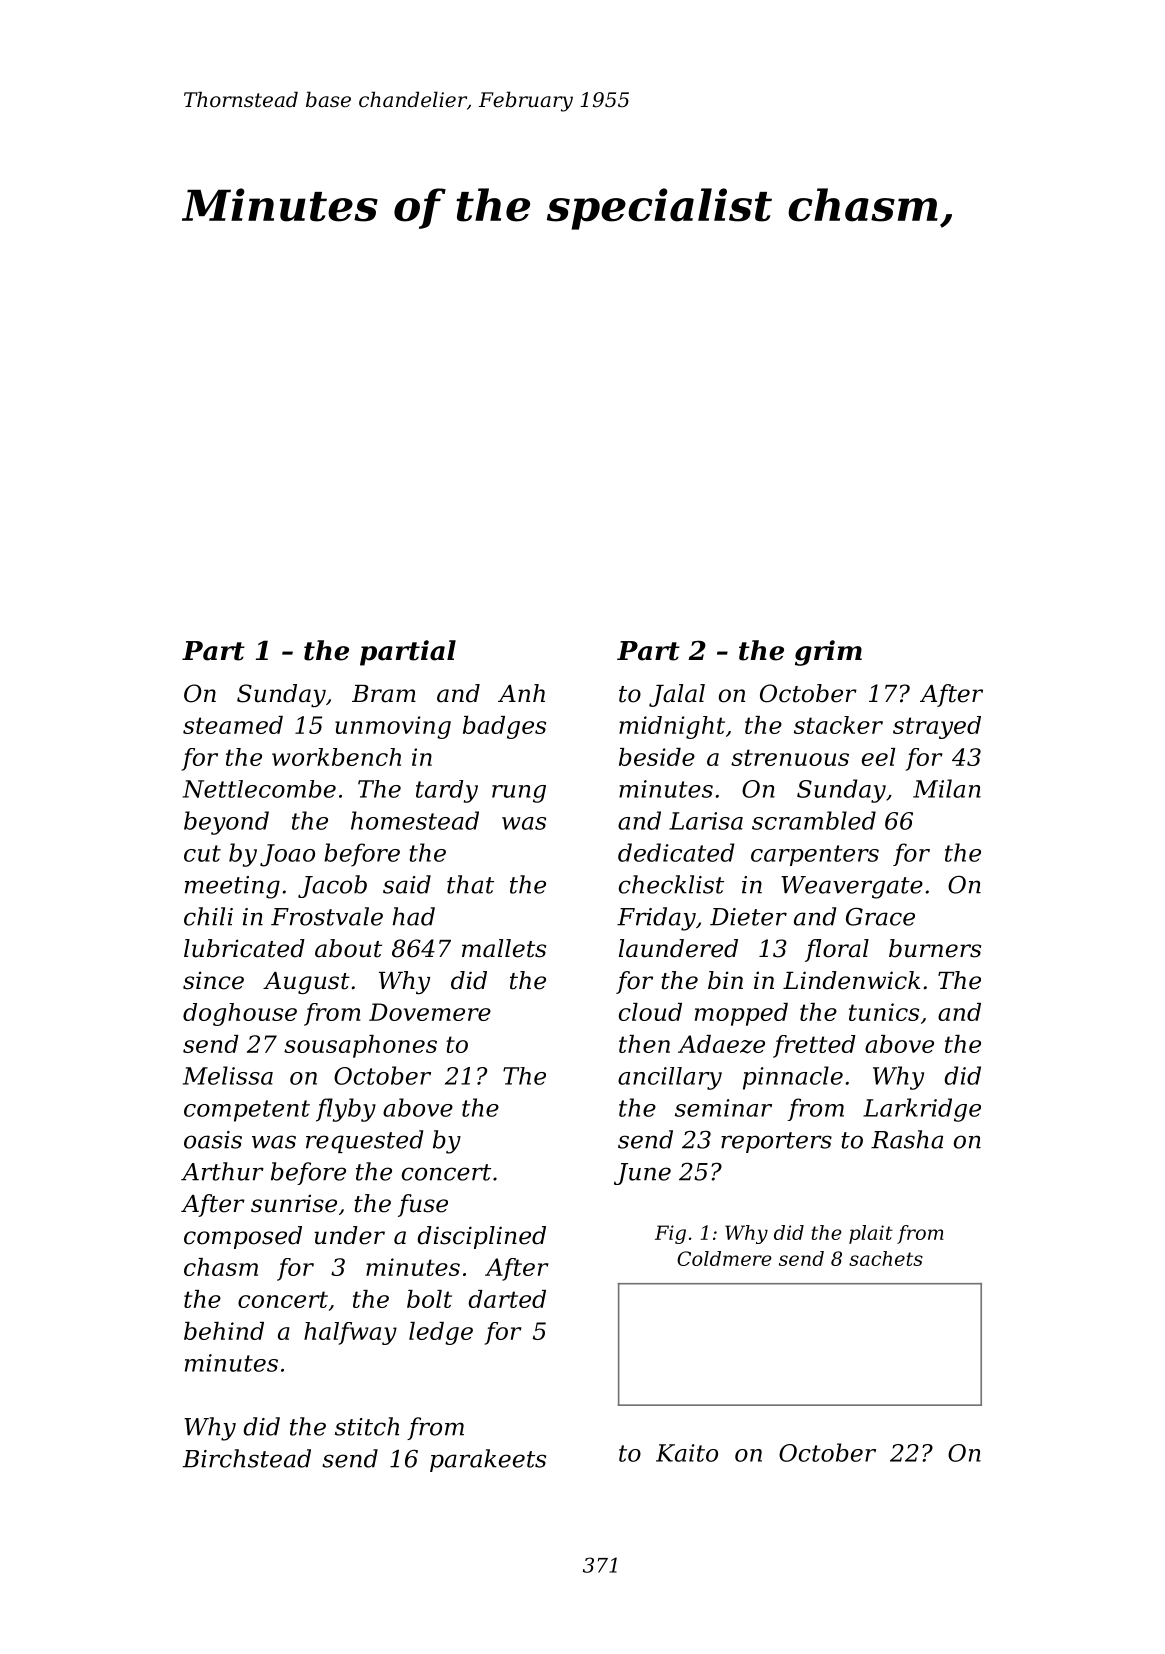 Image resolution: width=1165 pixels, height=1654 pixels. Describe the element at coordinates (672, 727) in the document. I see `midnight` at that location.
